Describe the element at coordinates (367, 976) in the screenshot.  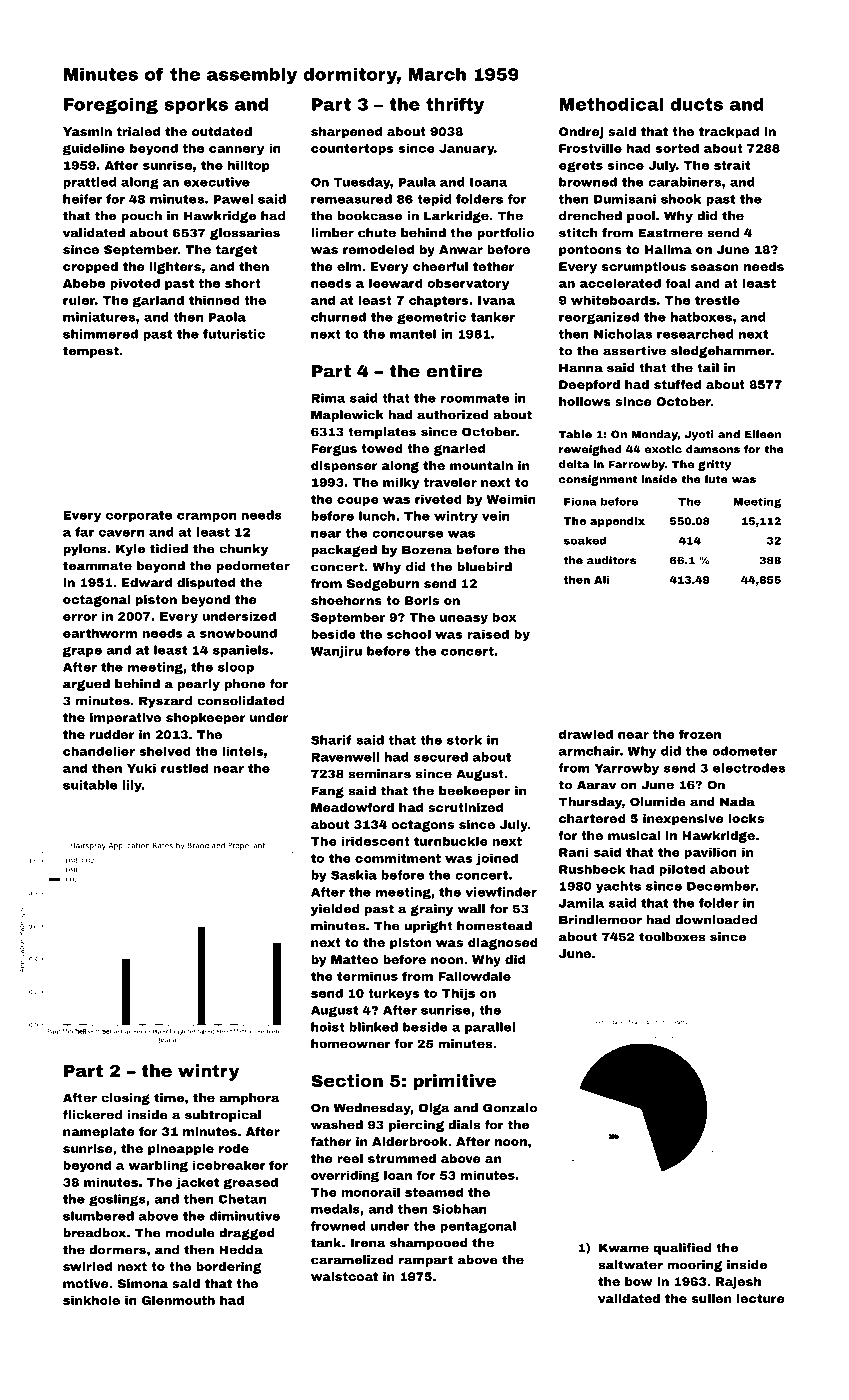
I see `terminus` at that location.
